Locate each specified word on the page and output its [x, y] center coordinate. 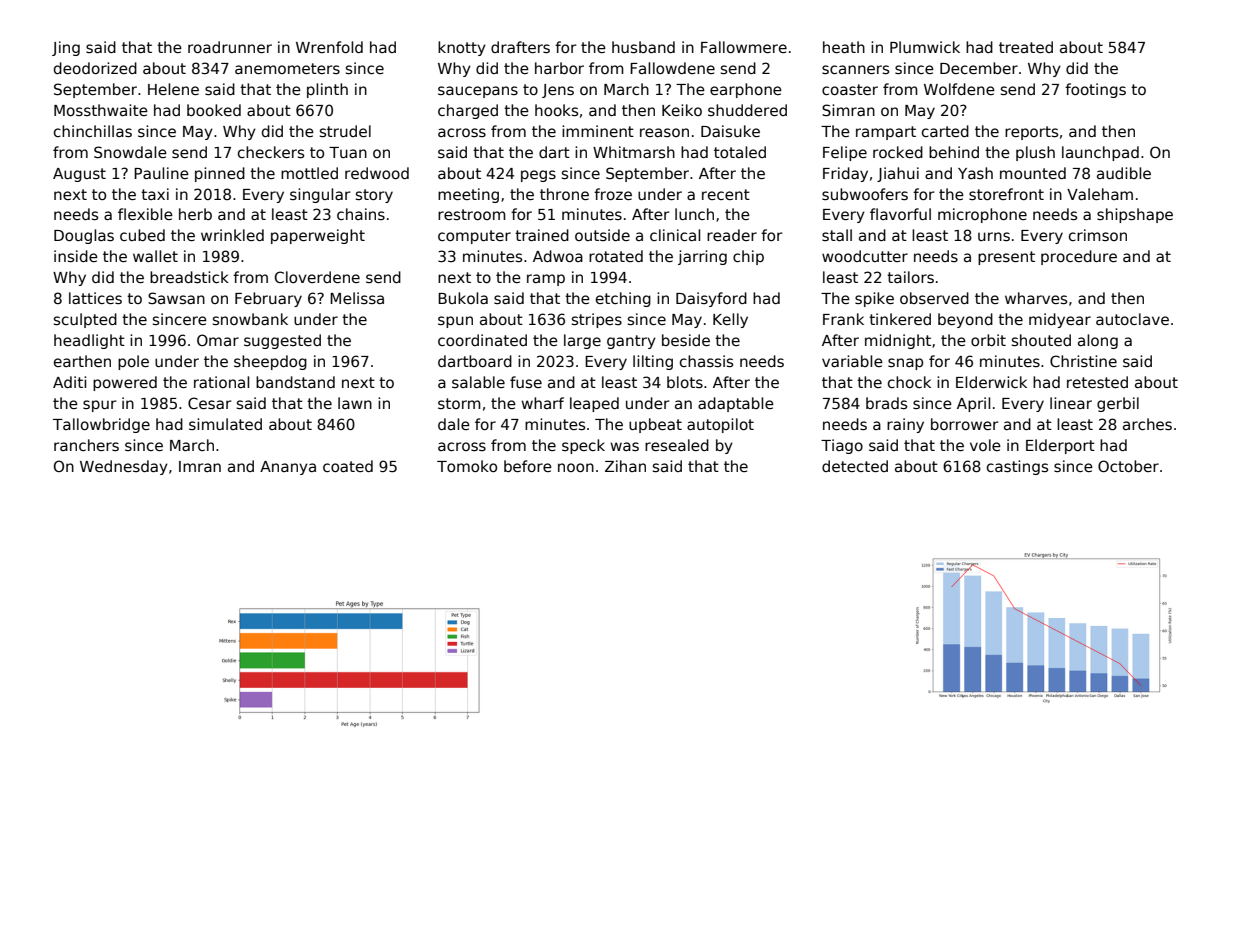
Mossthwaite [101, 110]
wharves [1036, 298]
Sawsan [176, 298]
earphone [746, 90]
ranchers [86, 445]
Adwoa [558, 256]
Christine [1083, 361]
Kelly [730, 320]
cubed [142, 235]
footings [1095, 90]
